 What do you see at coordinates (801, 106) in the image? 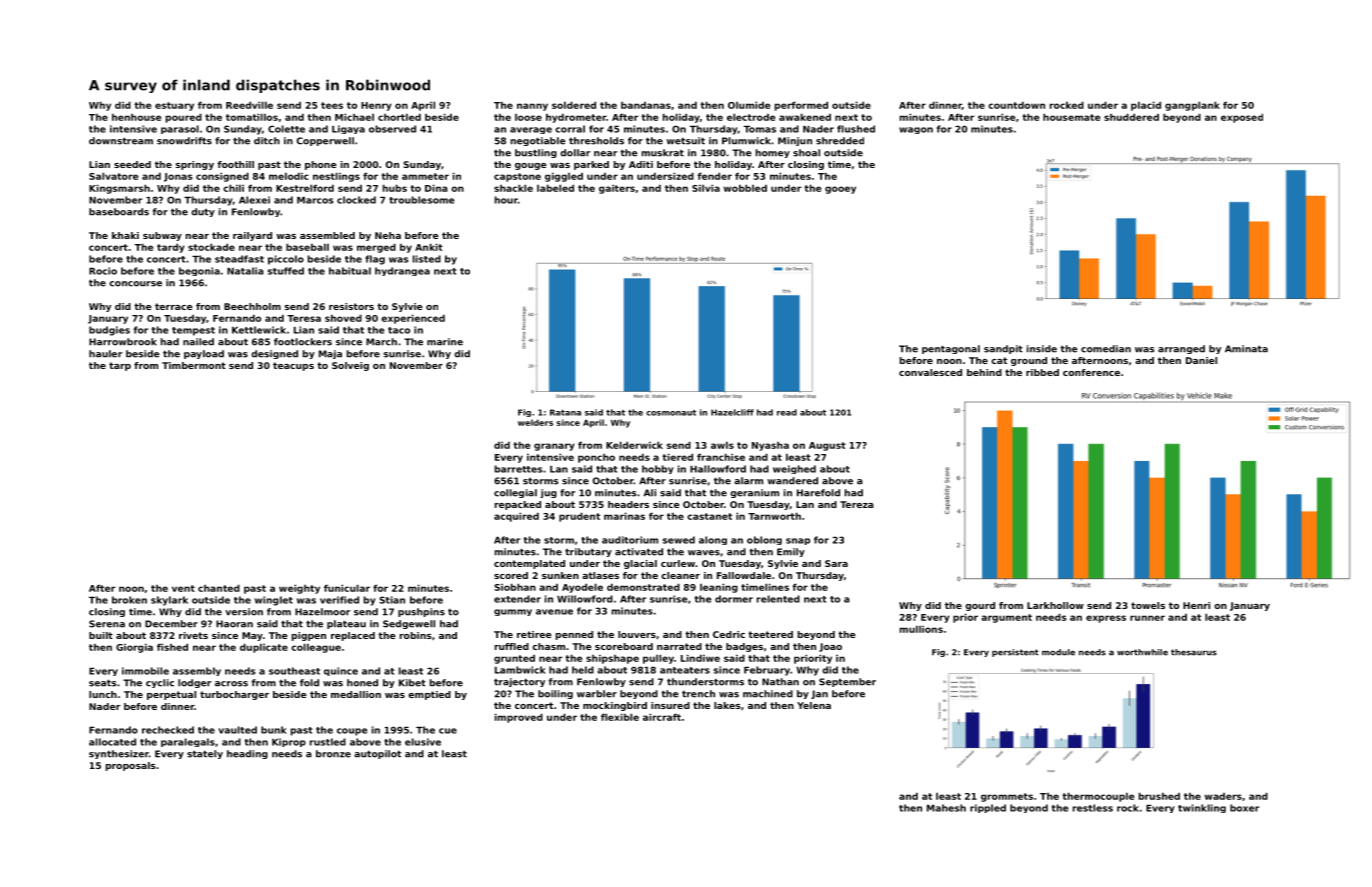
I see `performed` at bounding box center [801, 106].
